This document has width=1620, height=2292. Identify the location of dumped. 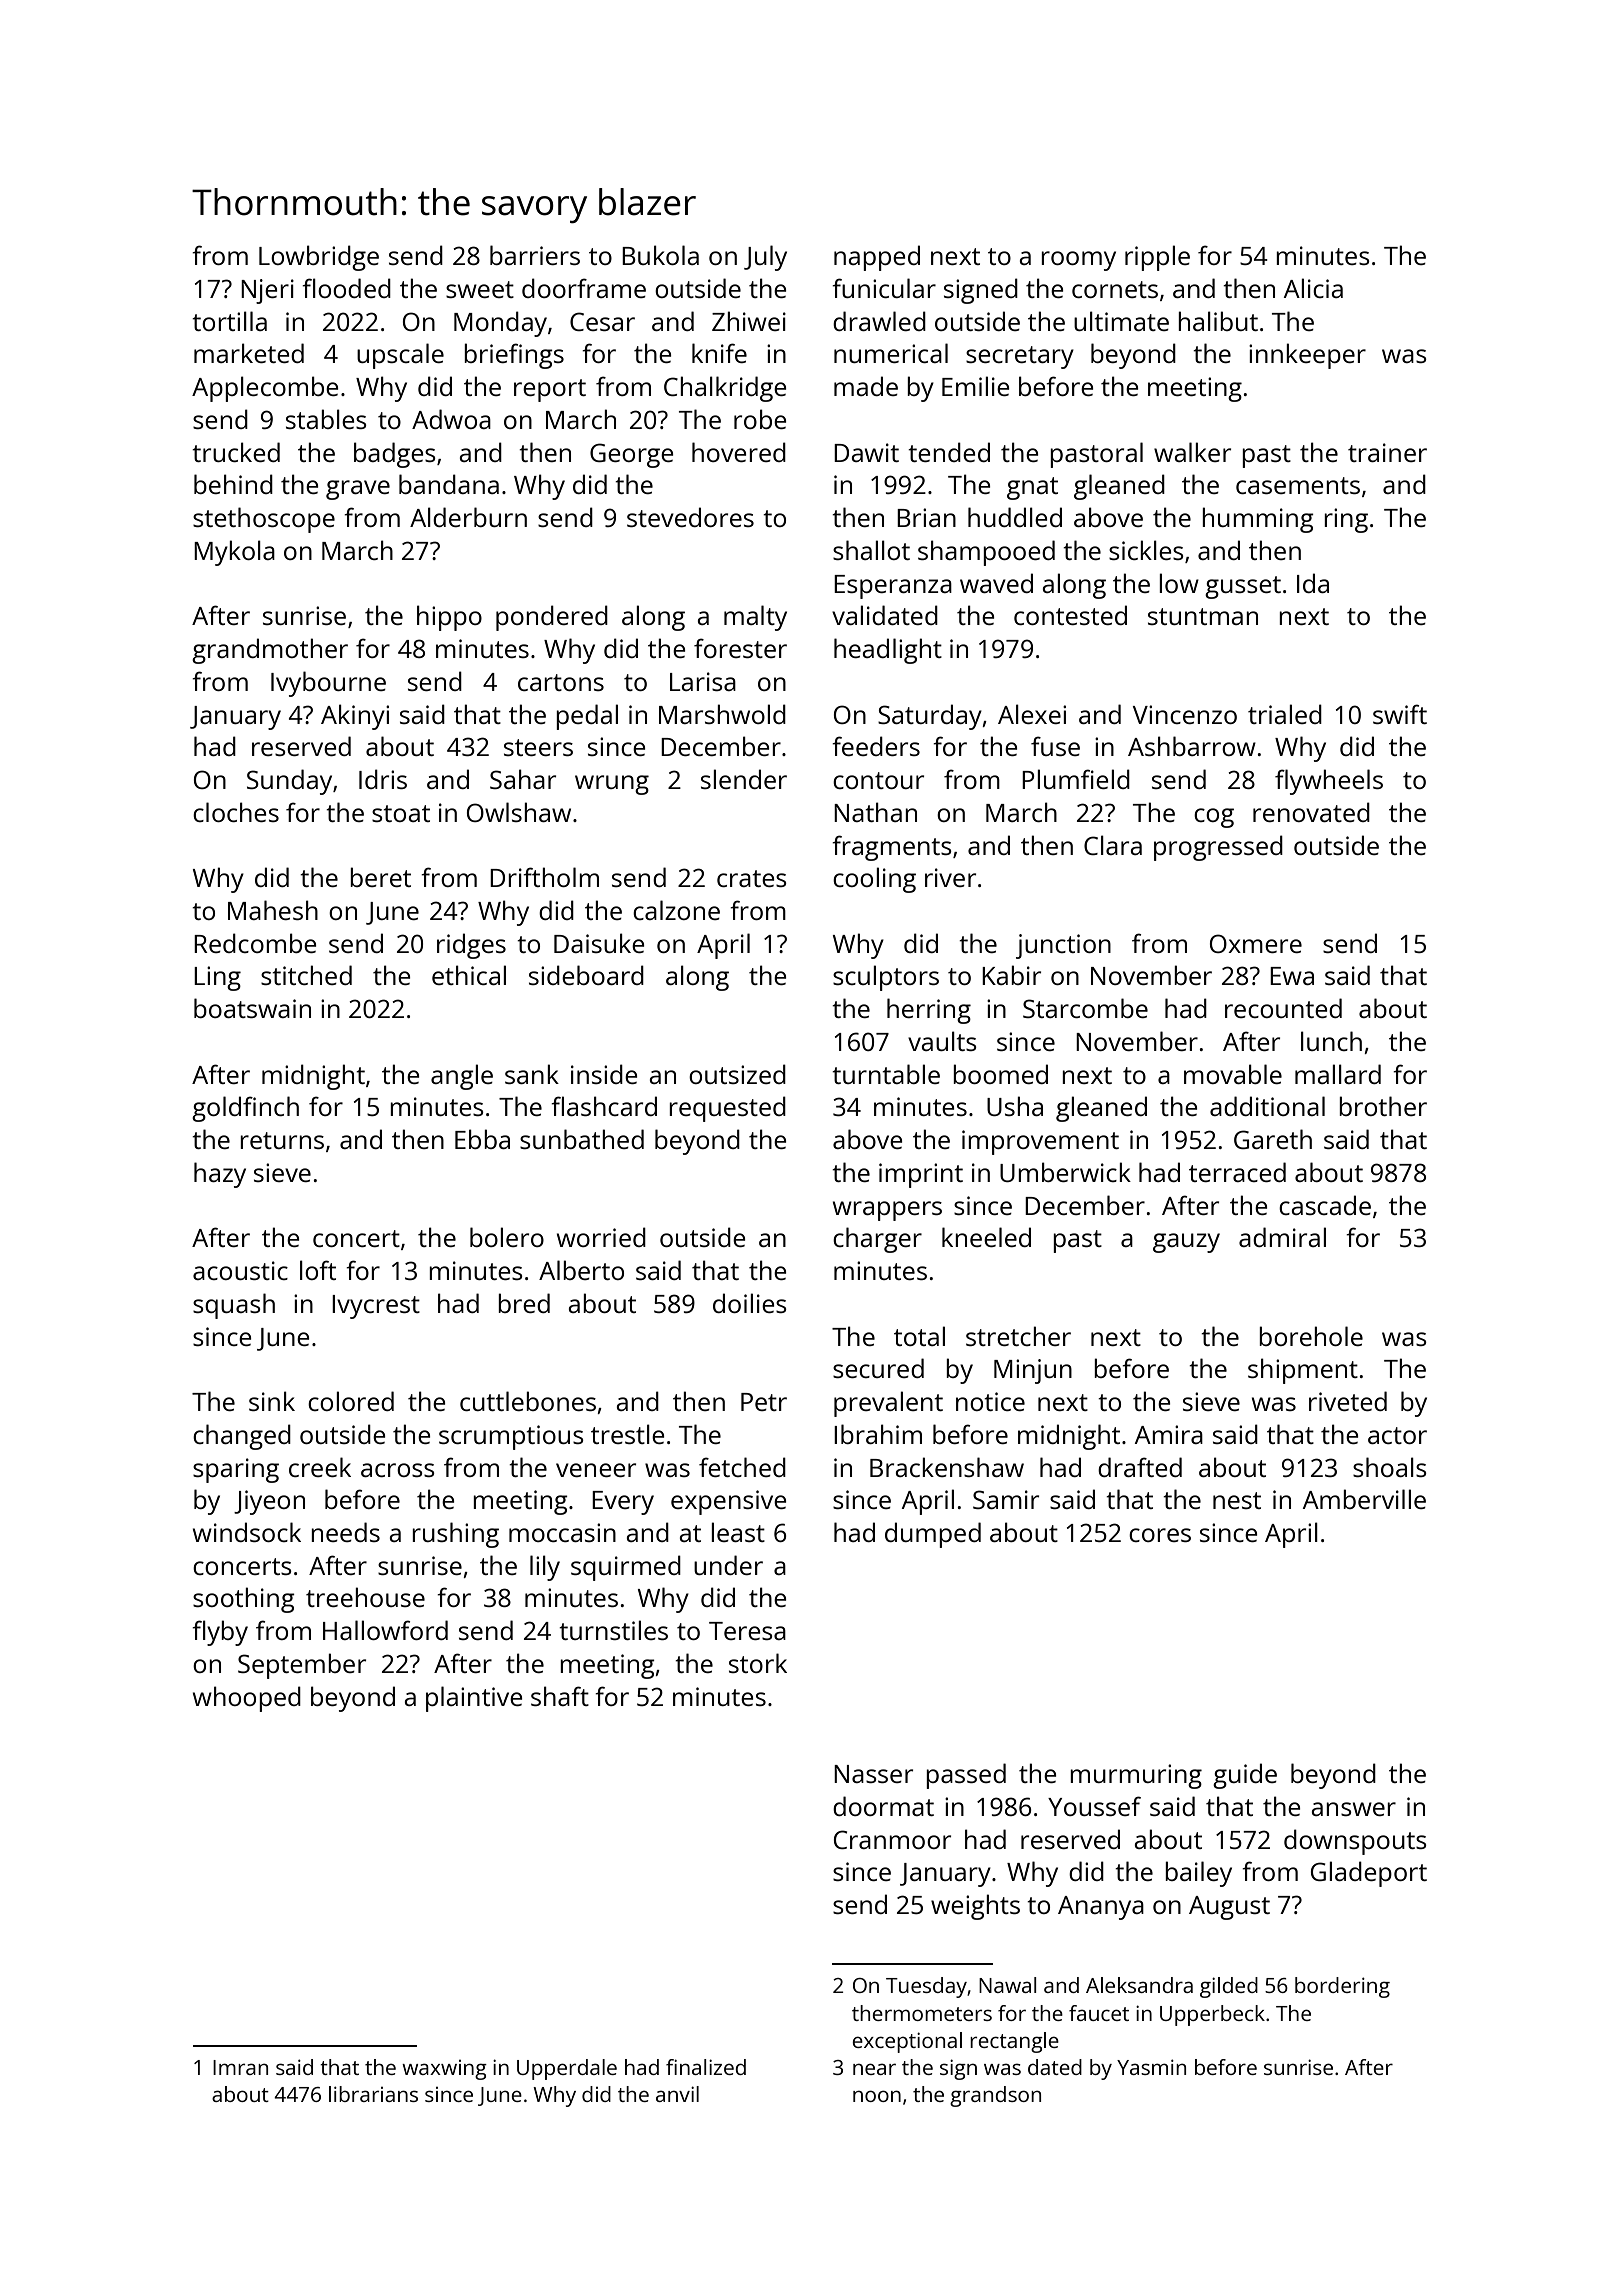
(933, 1535).
